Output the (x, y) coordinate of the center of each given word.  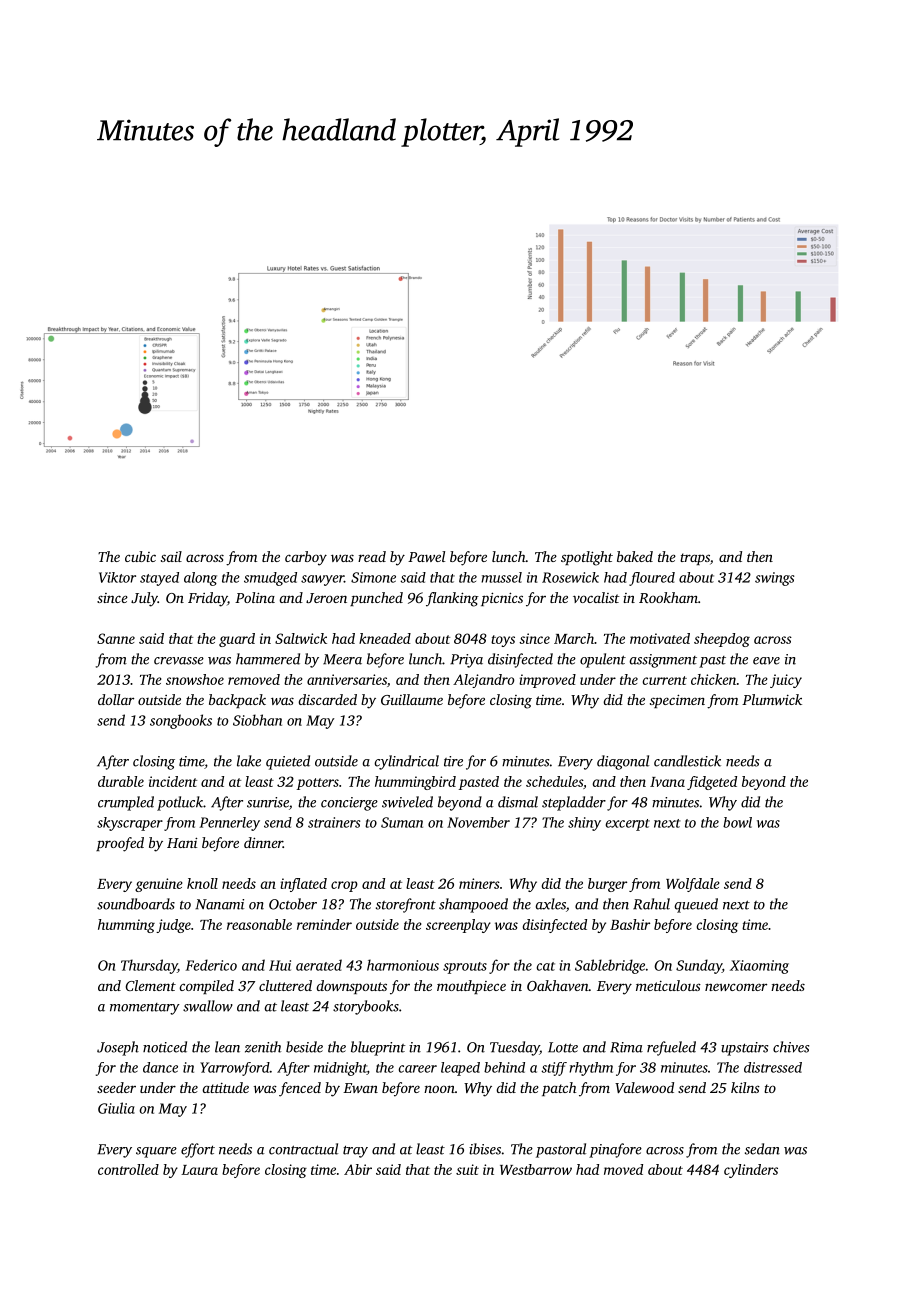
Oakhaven (558, 985)
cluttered (285, 985)
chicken (713, 679)
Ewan (360, 1088)
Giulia (116, 1108)
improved (547, 681)
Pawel (426, 556)
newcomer (736, 987)
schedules (554, 781)
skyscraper (130, 824)
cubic (140, 556)
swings (774, 579)
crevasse (179, 661)
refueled (671, 1048)
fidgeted (712, 783)
